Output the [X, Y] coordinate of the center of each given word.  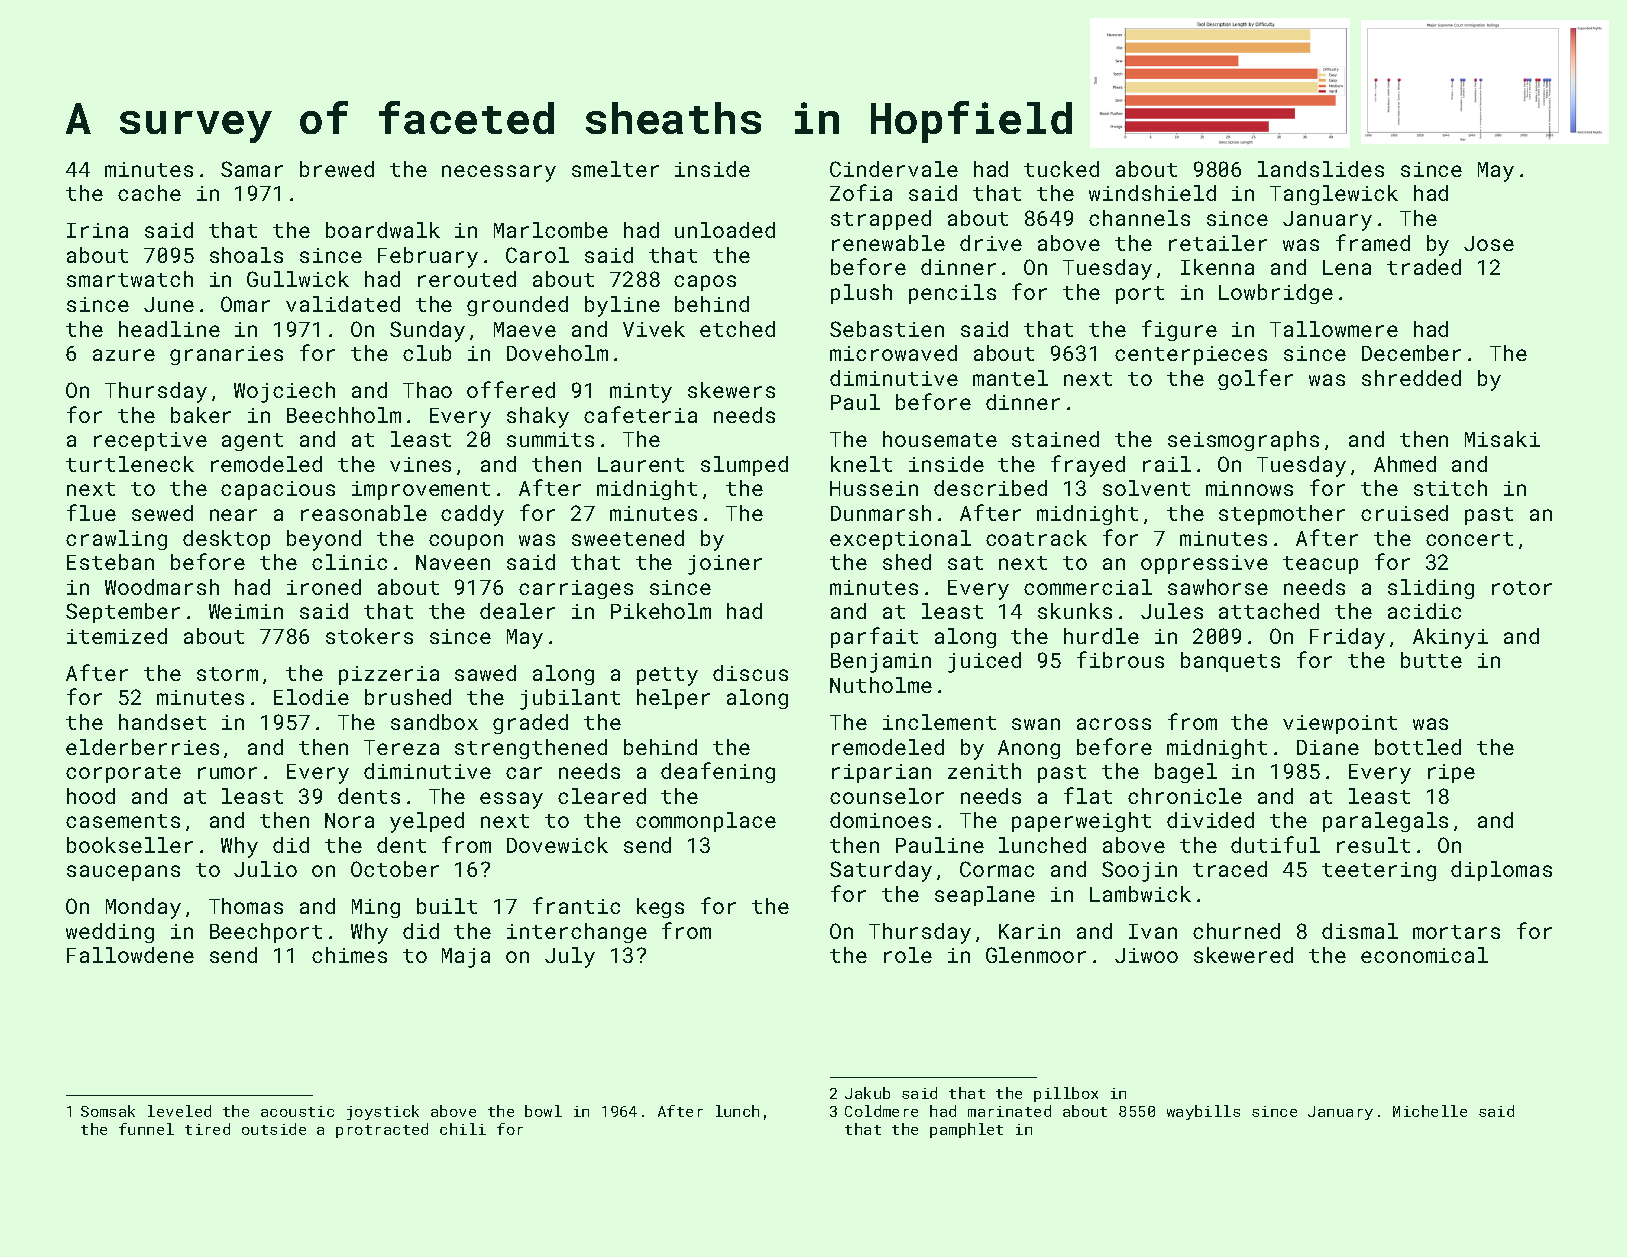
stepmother [1282, 515]
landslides [1321, 169]
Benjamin [881, 663]
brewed [337, 169]
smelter [615, 169]
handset [162, 722]
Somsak [108, 1111]
